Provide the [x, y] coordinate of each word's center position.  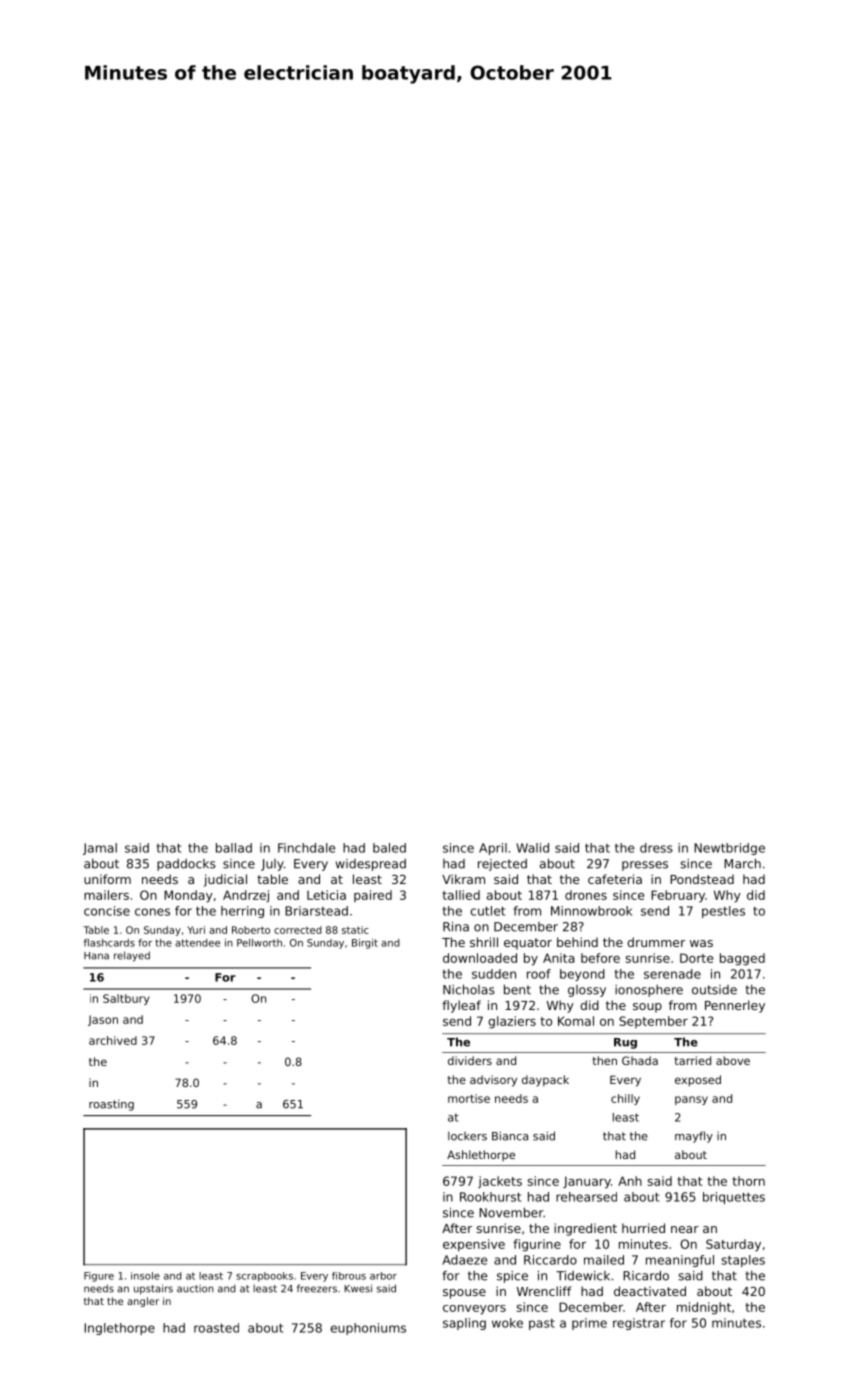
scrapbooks [264, 1277]
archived [113, 1040]
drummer [656, 942]
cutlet [487, 911]
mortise [469, 1098]
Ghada [640, 1060]
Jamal [100, 849]
